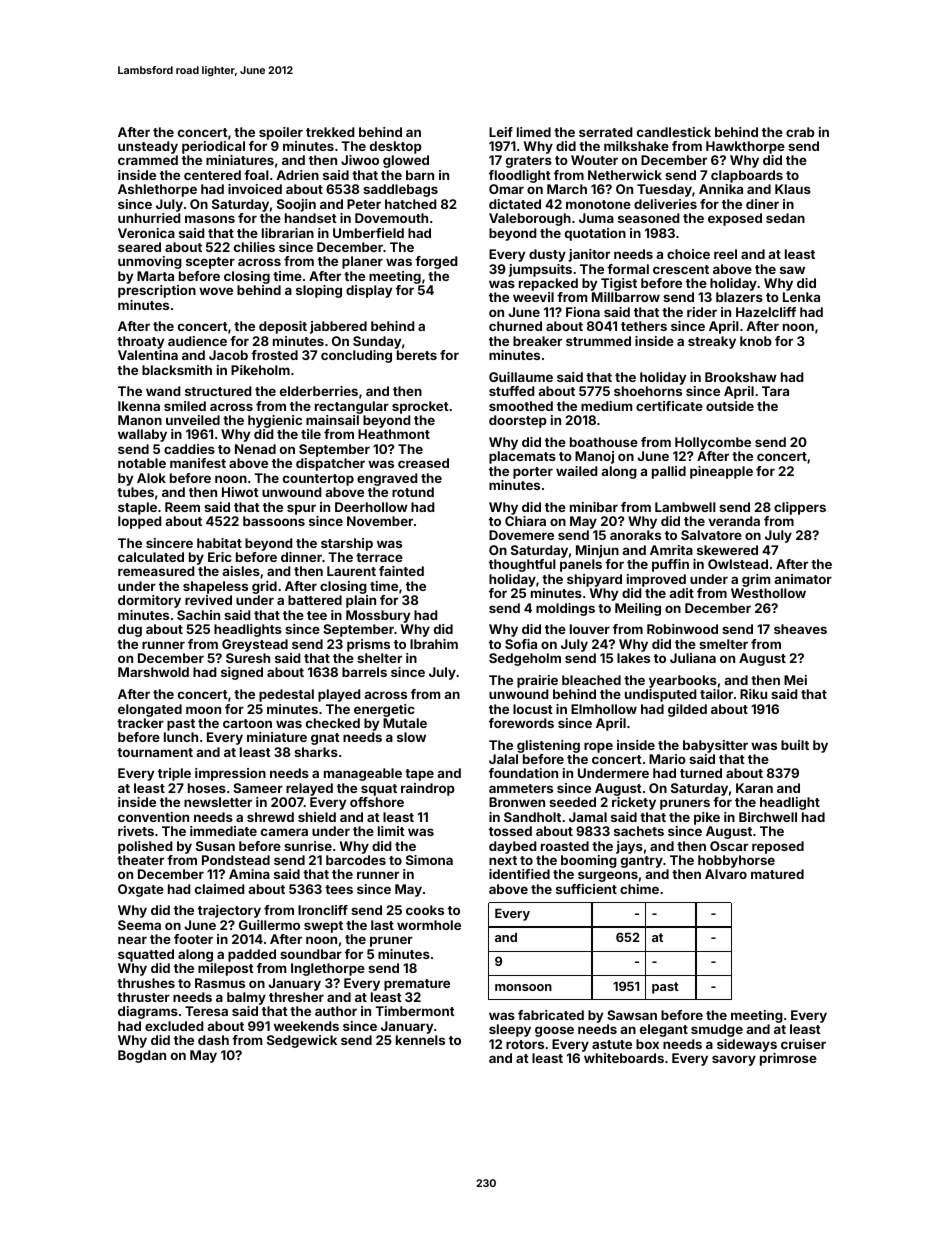 This page has width=952, height=1233. I want to click on wand, so click(163, 391).
